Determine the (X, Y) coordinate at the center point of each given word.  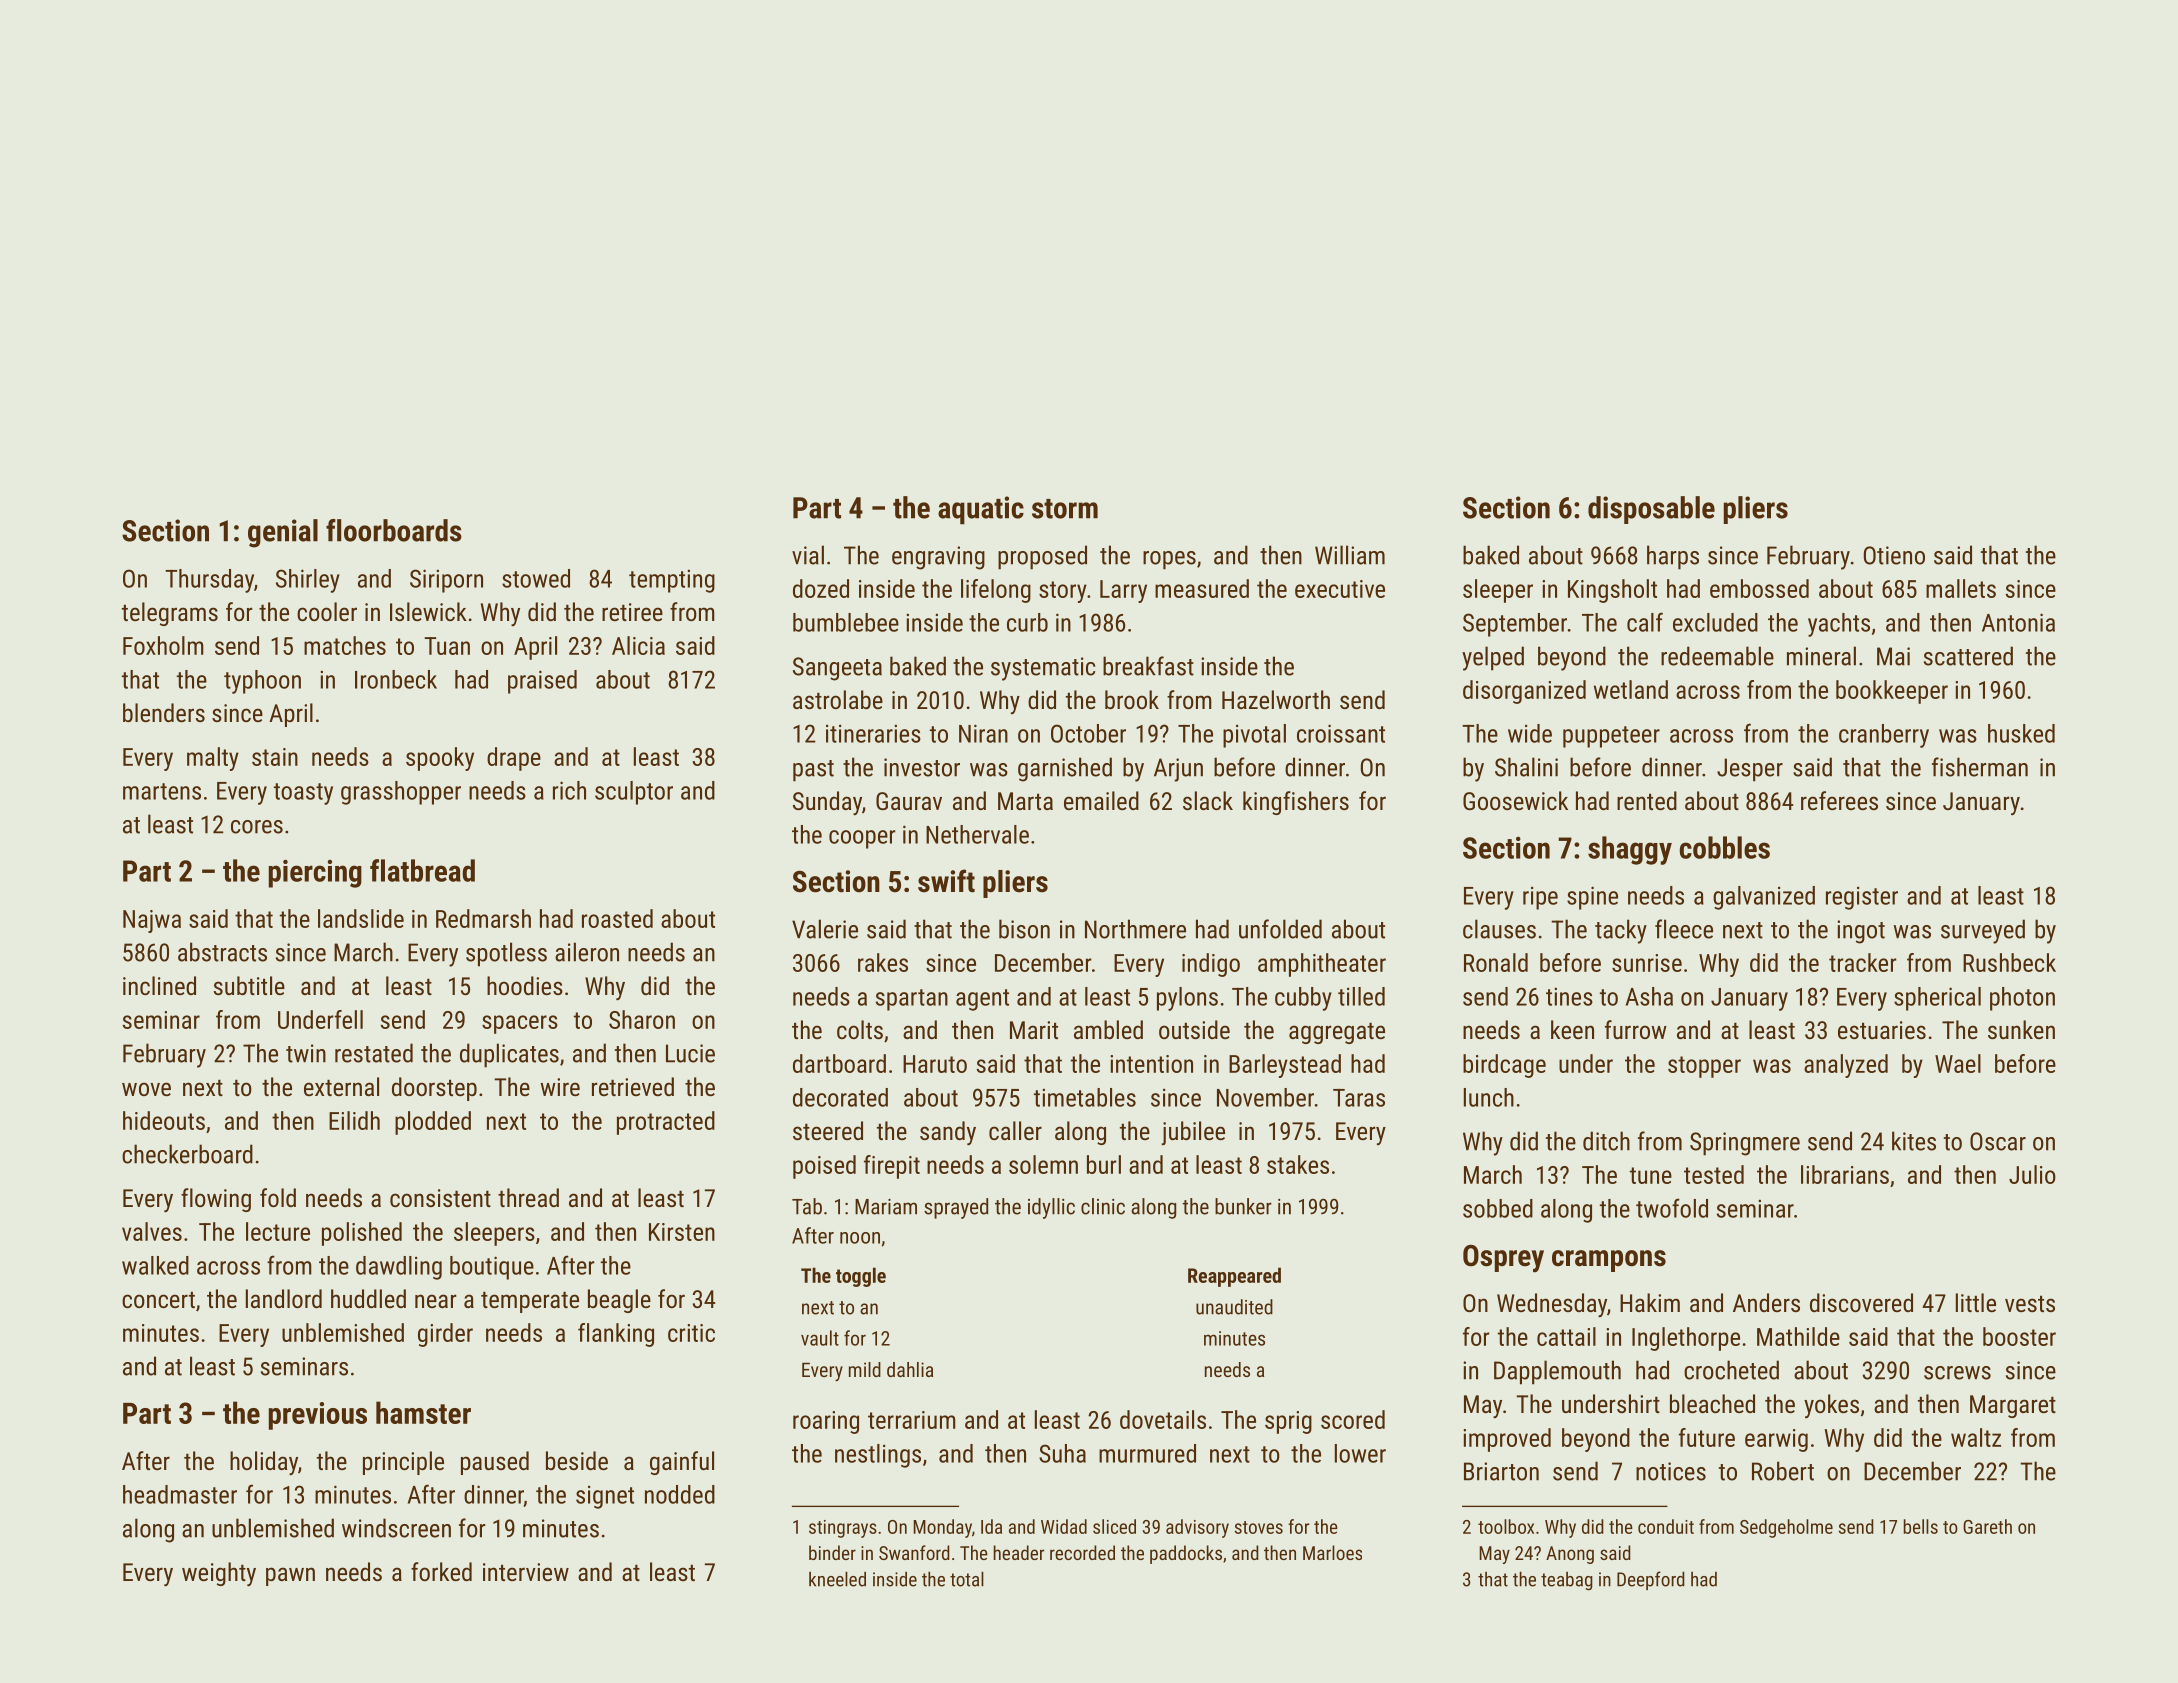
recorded (1082, 1552)
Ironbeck (396, 679)
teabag (1567, 1581)
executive (1340, 589)
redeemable (1717, 656)
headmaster (180, 1494)
